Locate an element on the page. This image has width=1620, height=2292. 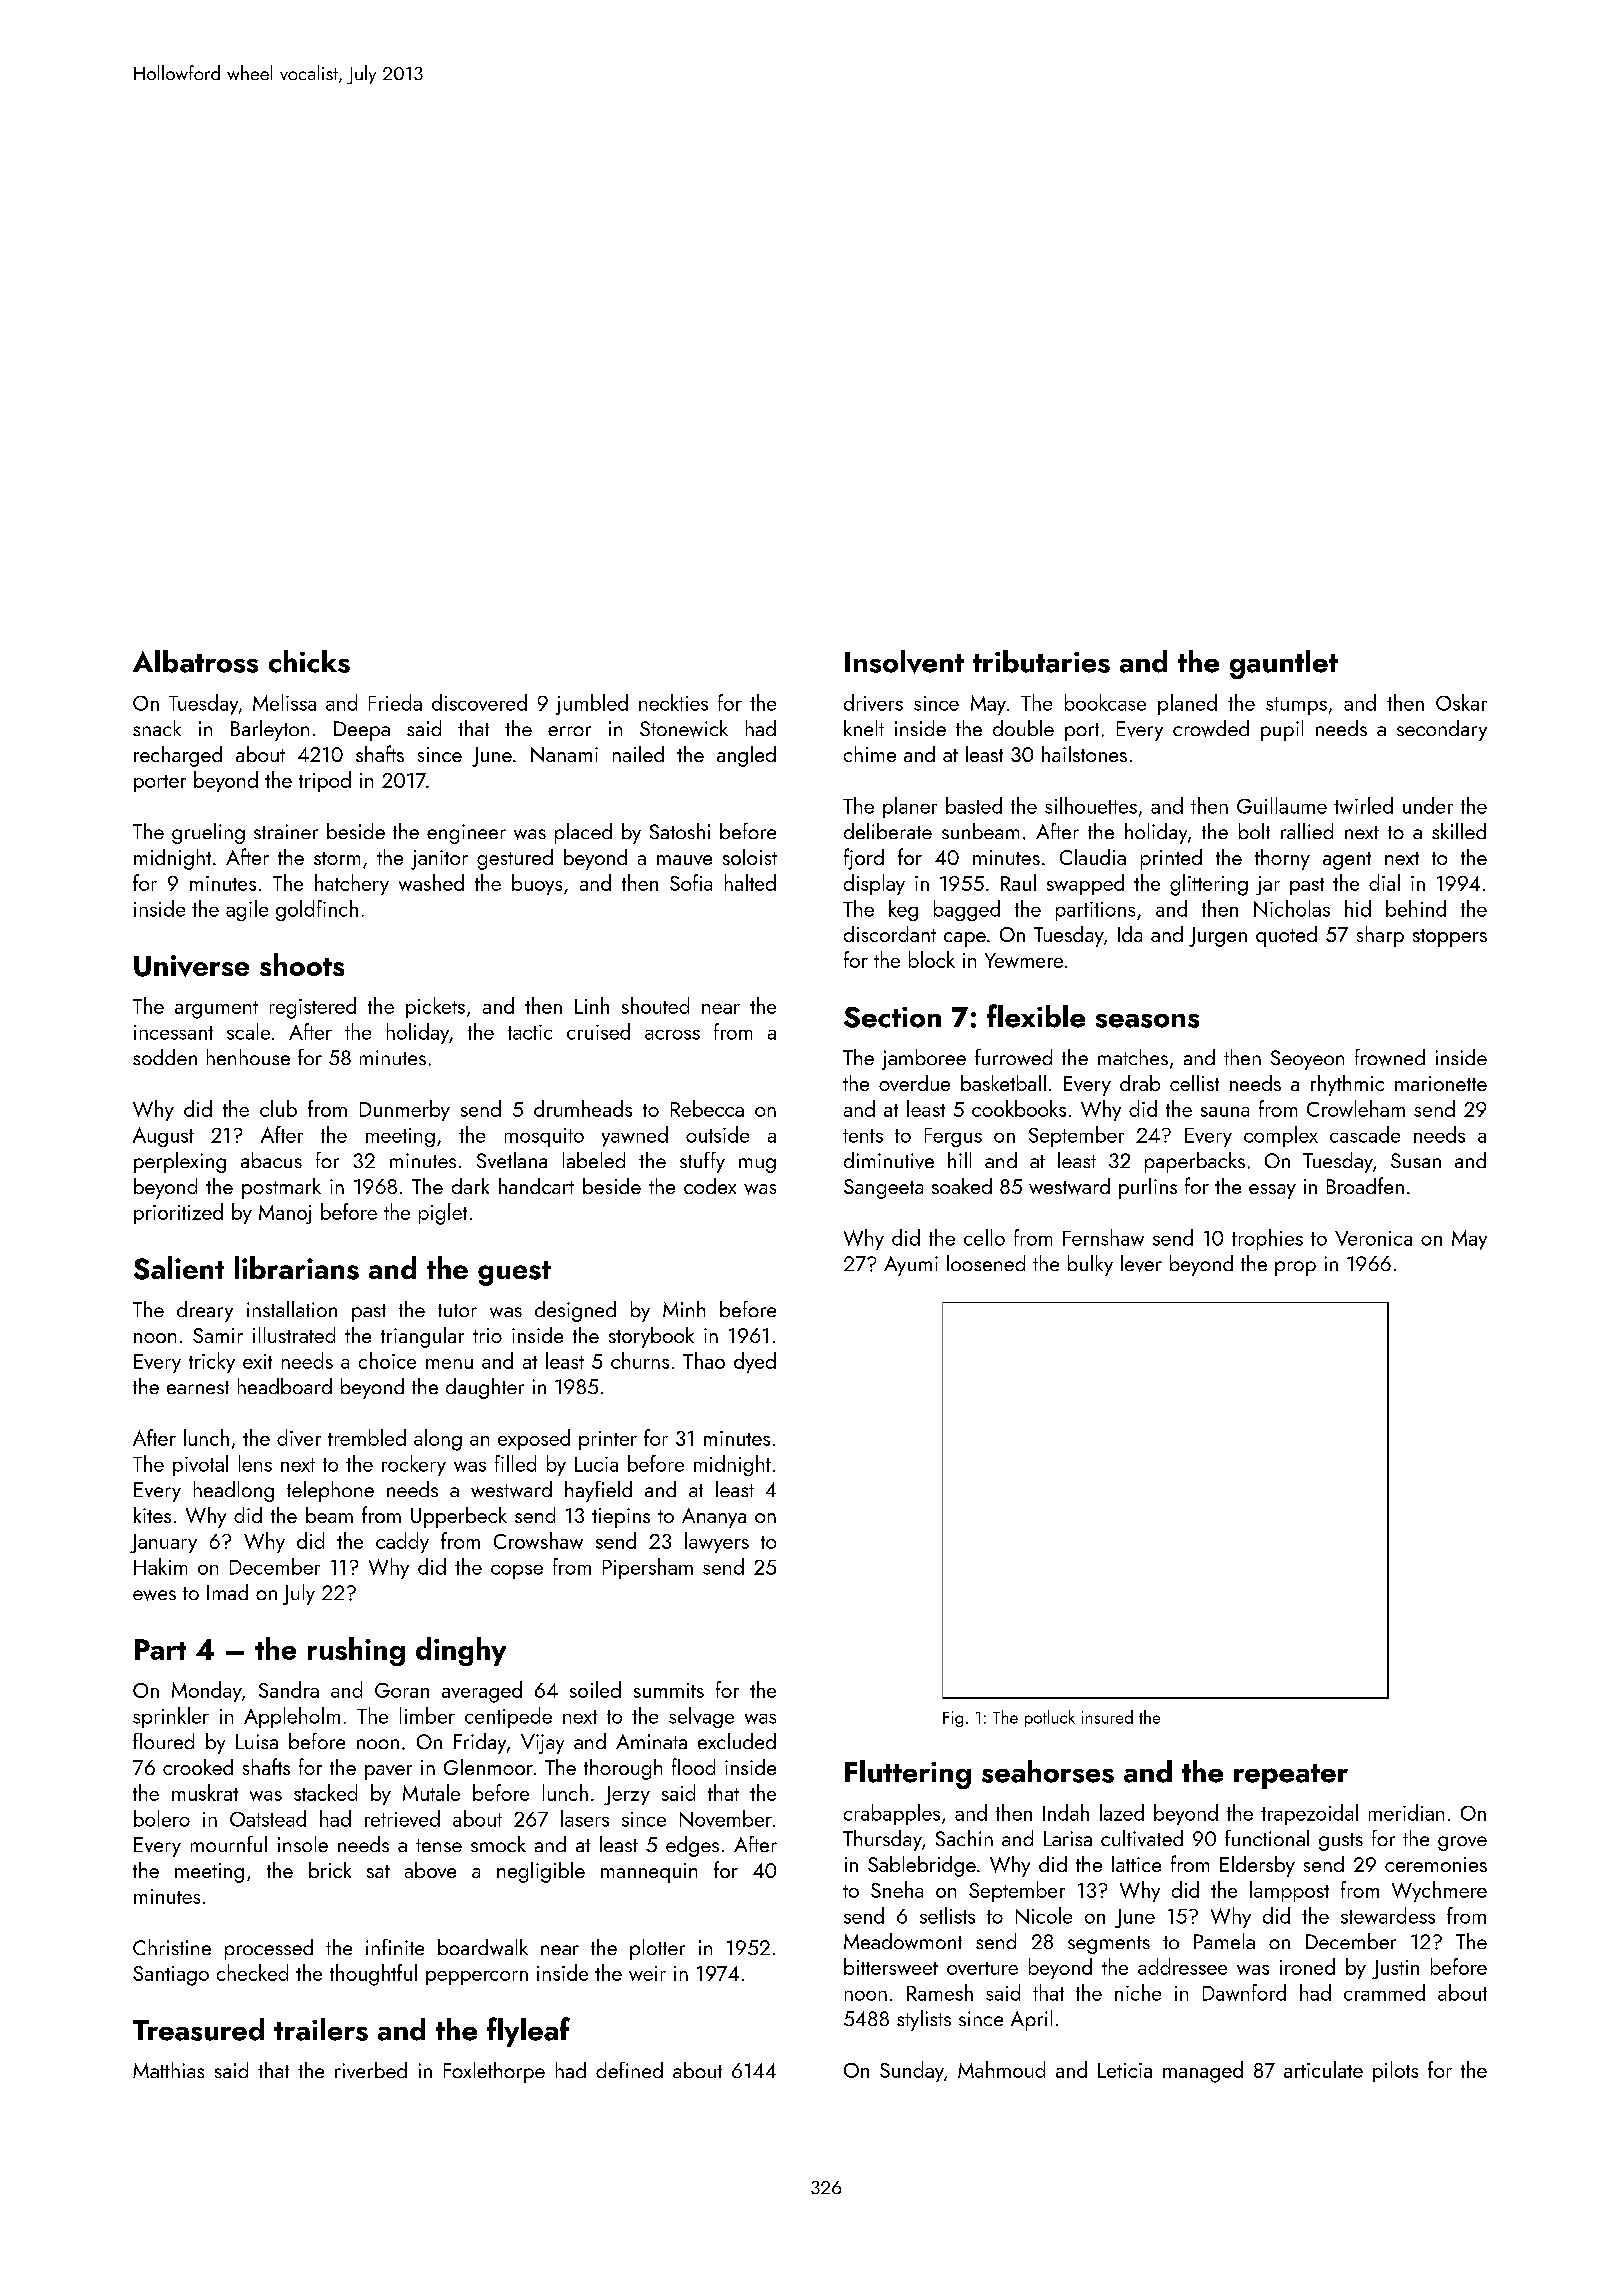
riverbed is located at coordinates (371, 2070).
